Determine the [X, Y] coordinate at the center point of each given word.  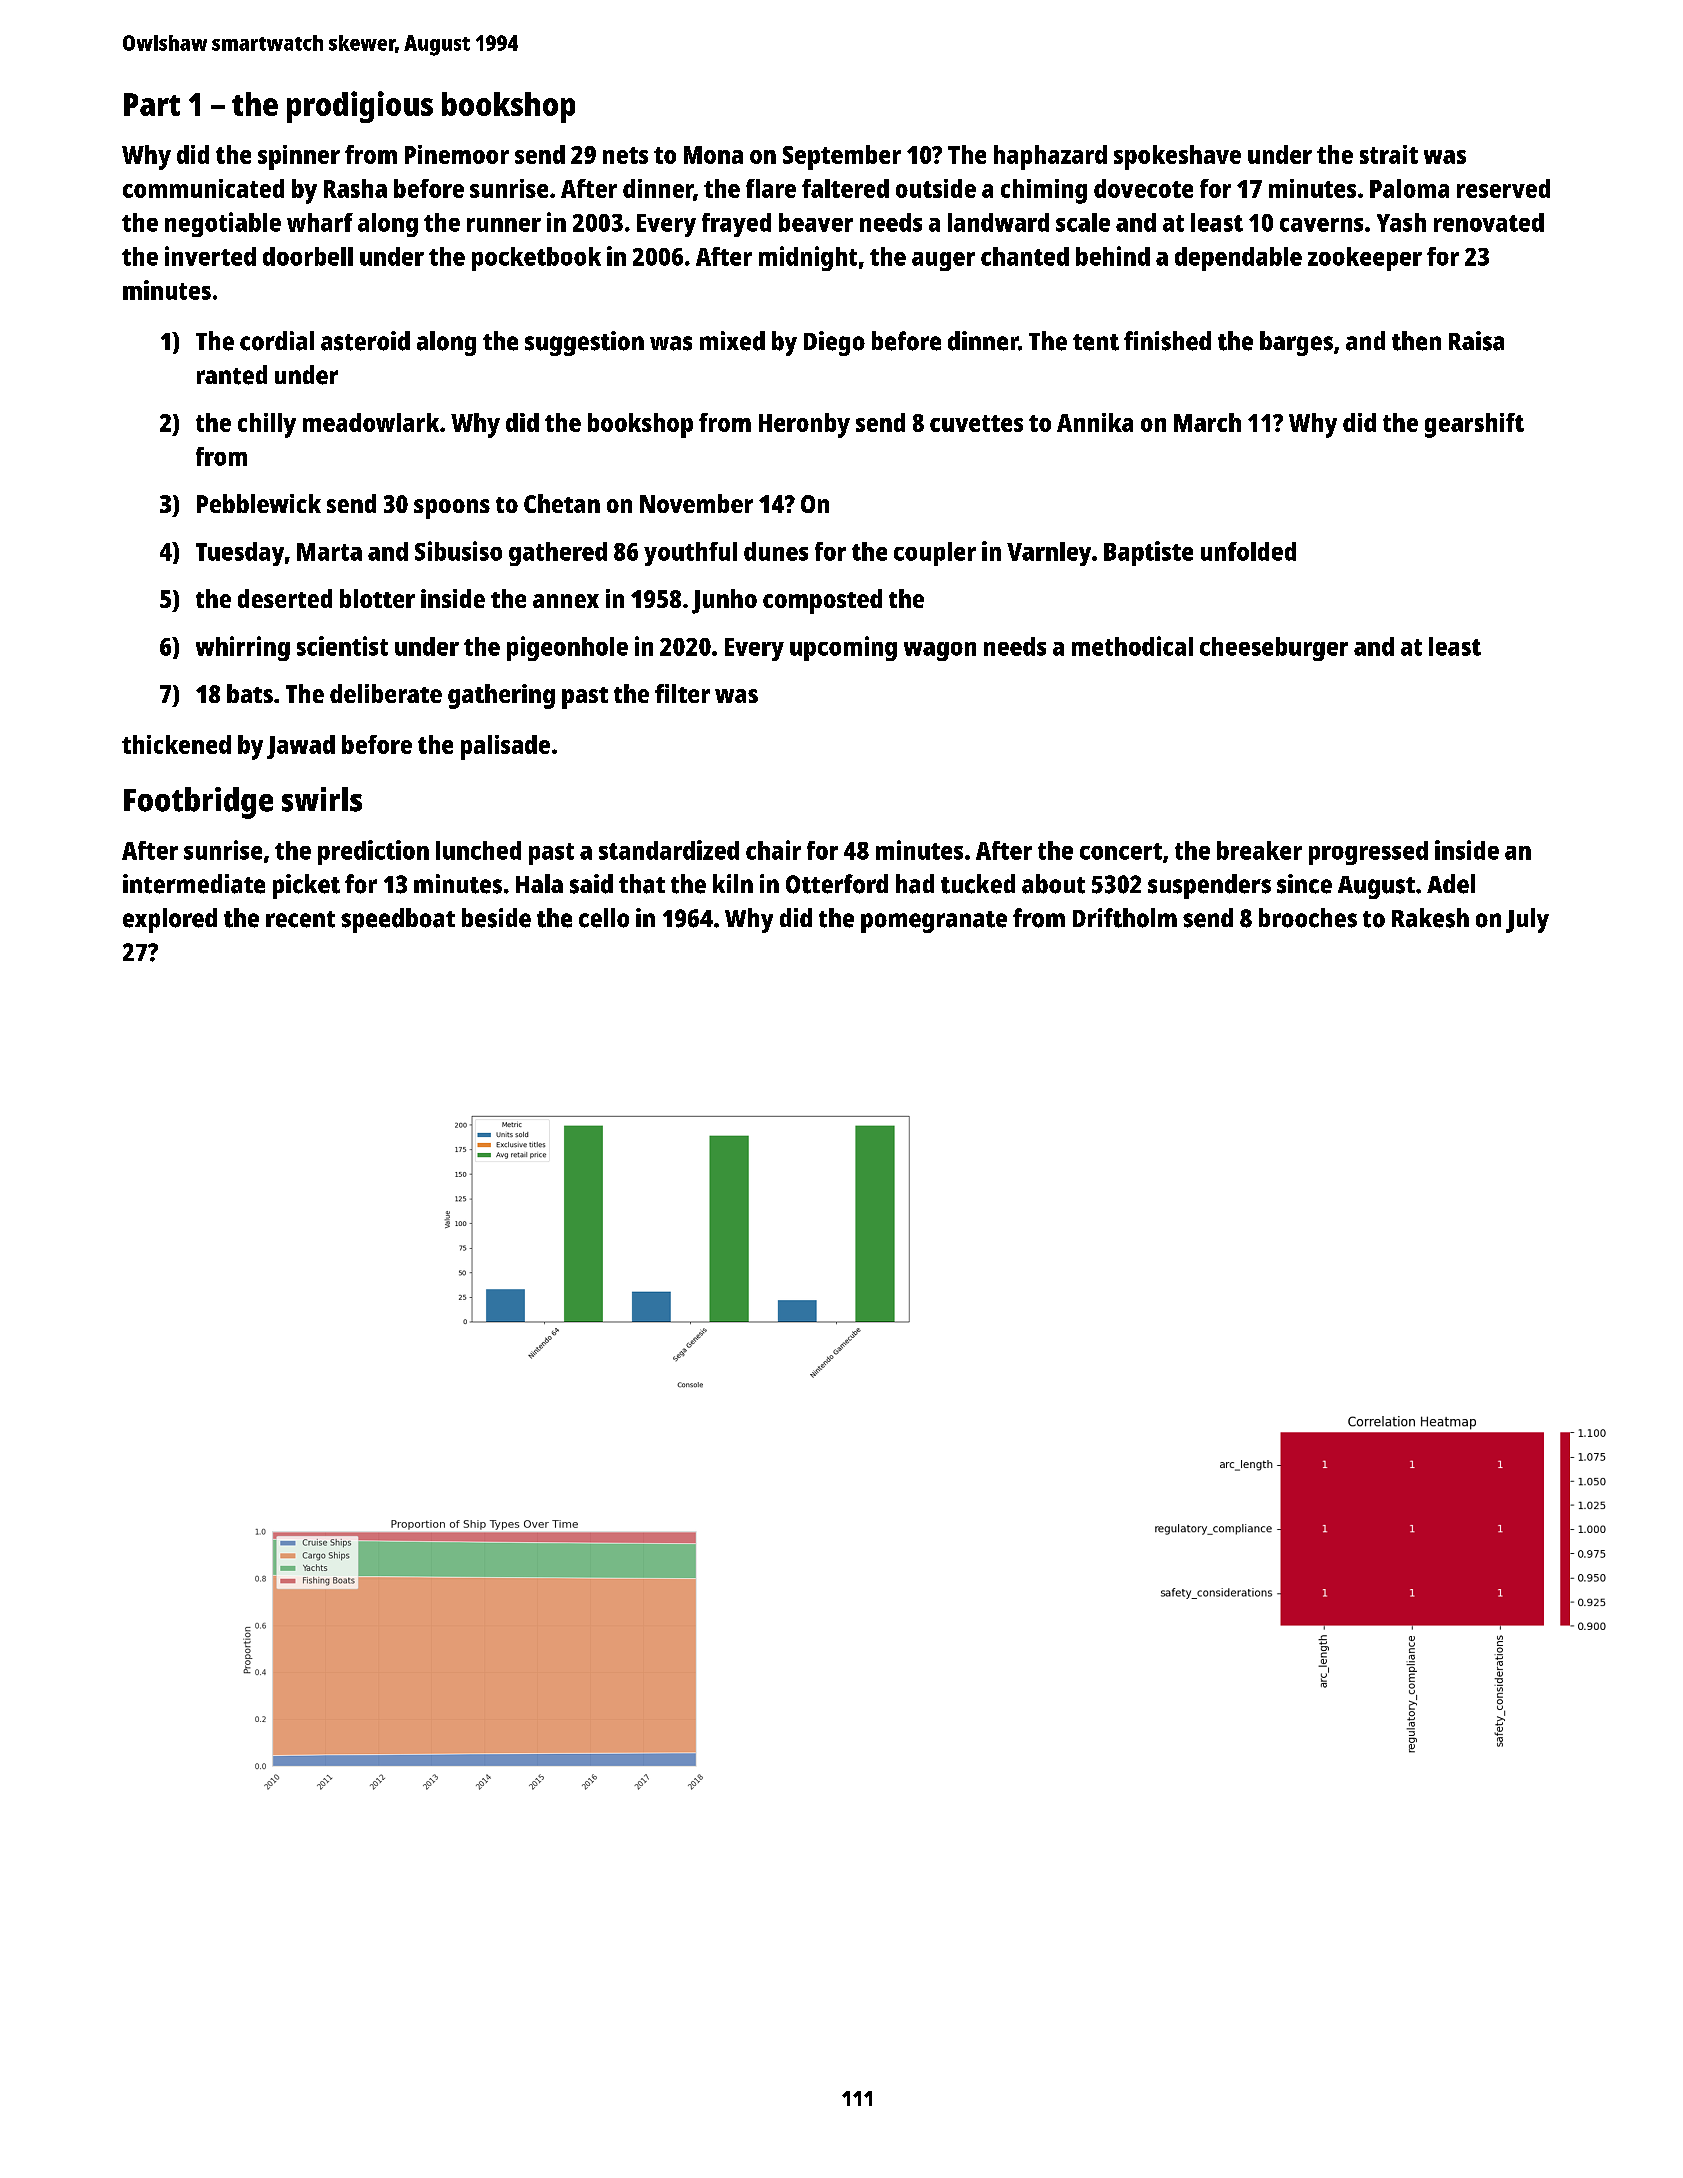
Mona [713, 155]
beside [496, 918]
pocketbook [536, 259]
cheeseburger [1274, 649]
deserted [285, 598]
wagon [940, 651]
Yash [1401, 222]
